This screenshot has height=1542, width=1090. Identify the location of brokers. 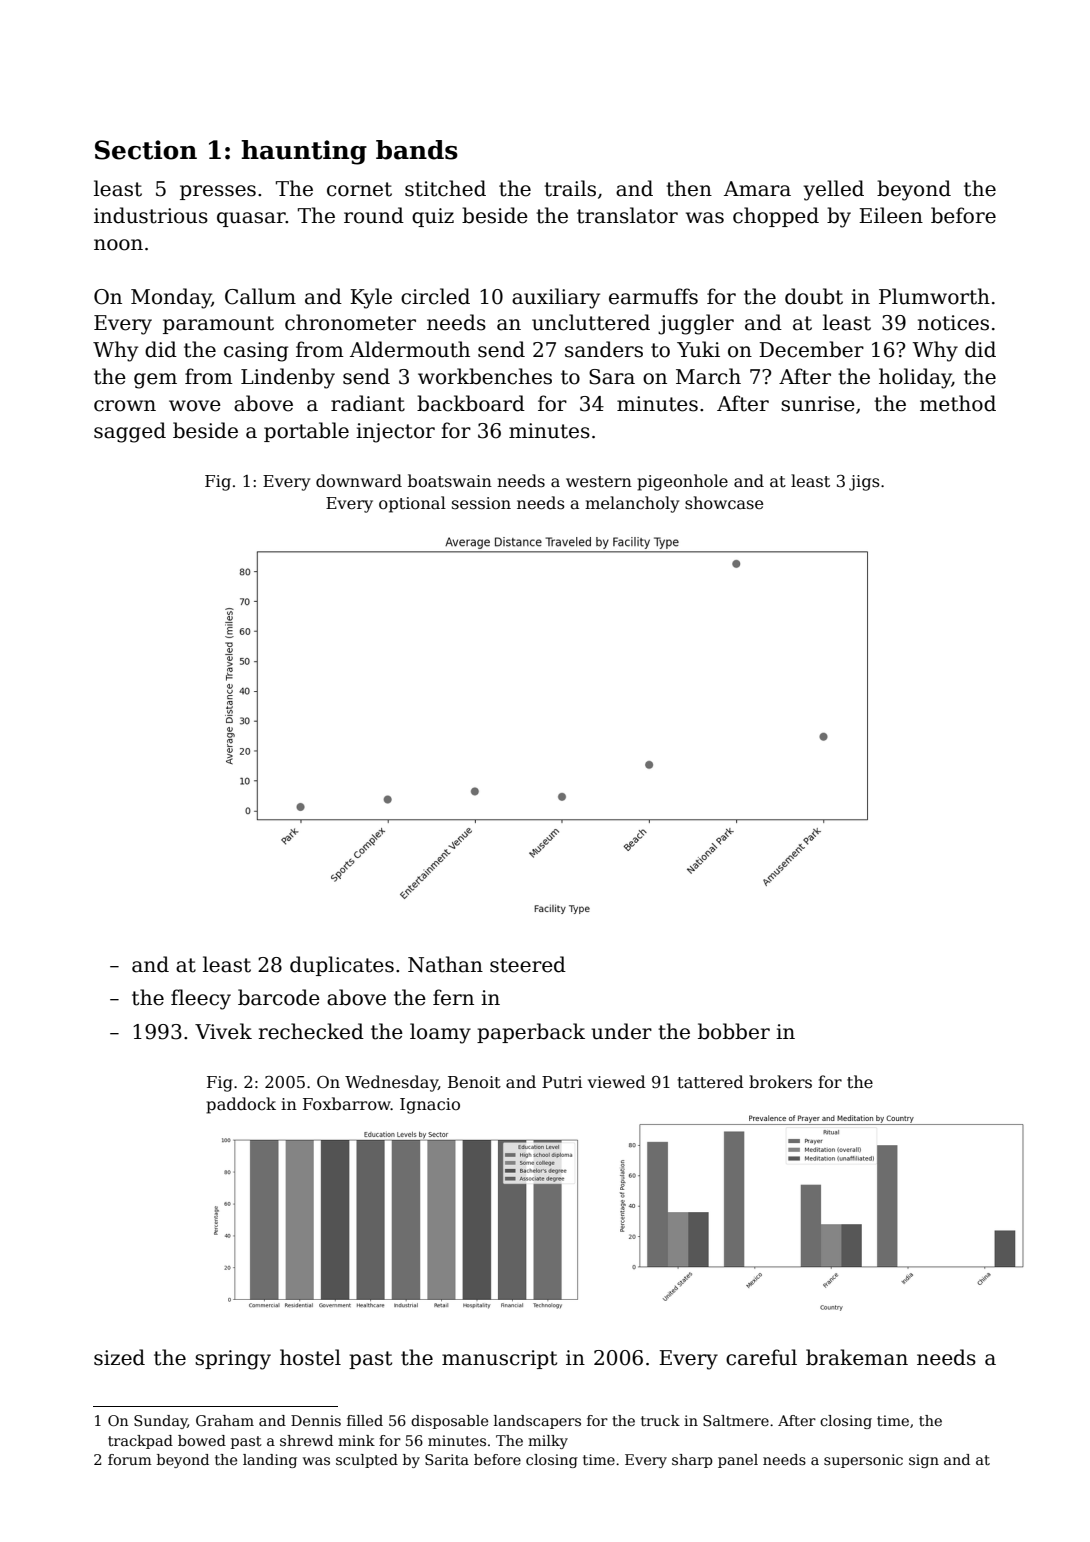
(780, 1082).
